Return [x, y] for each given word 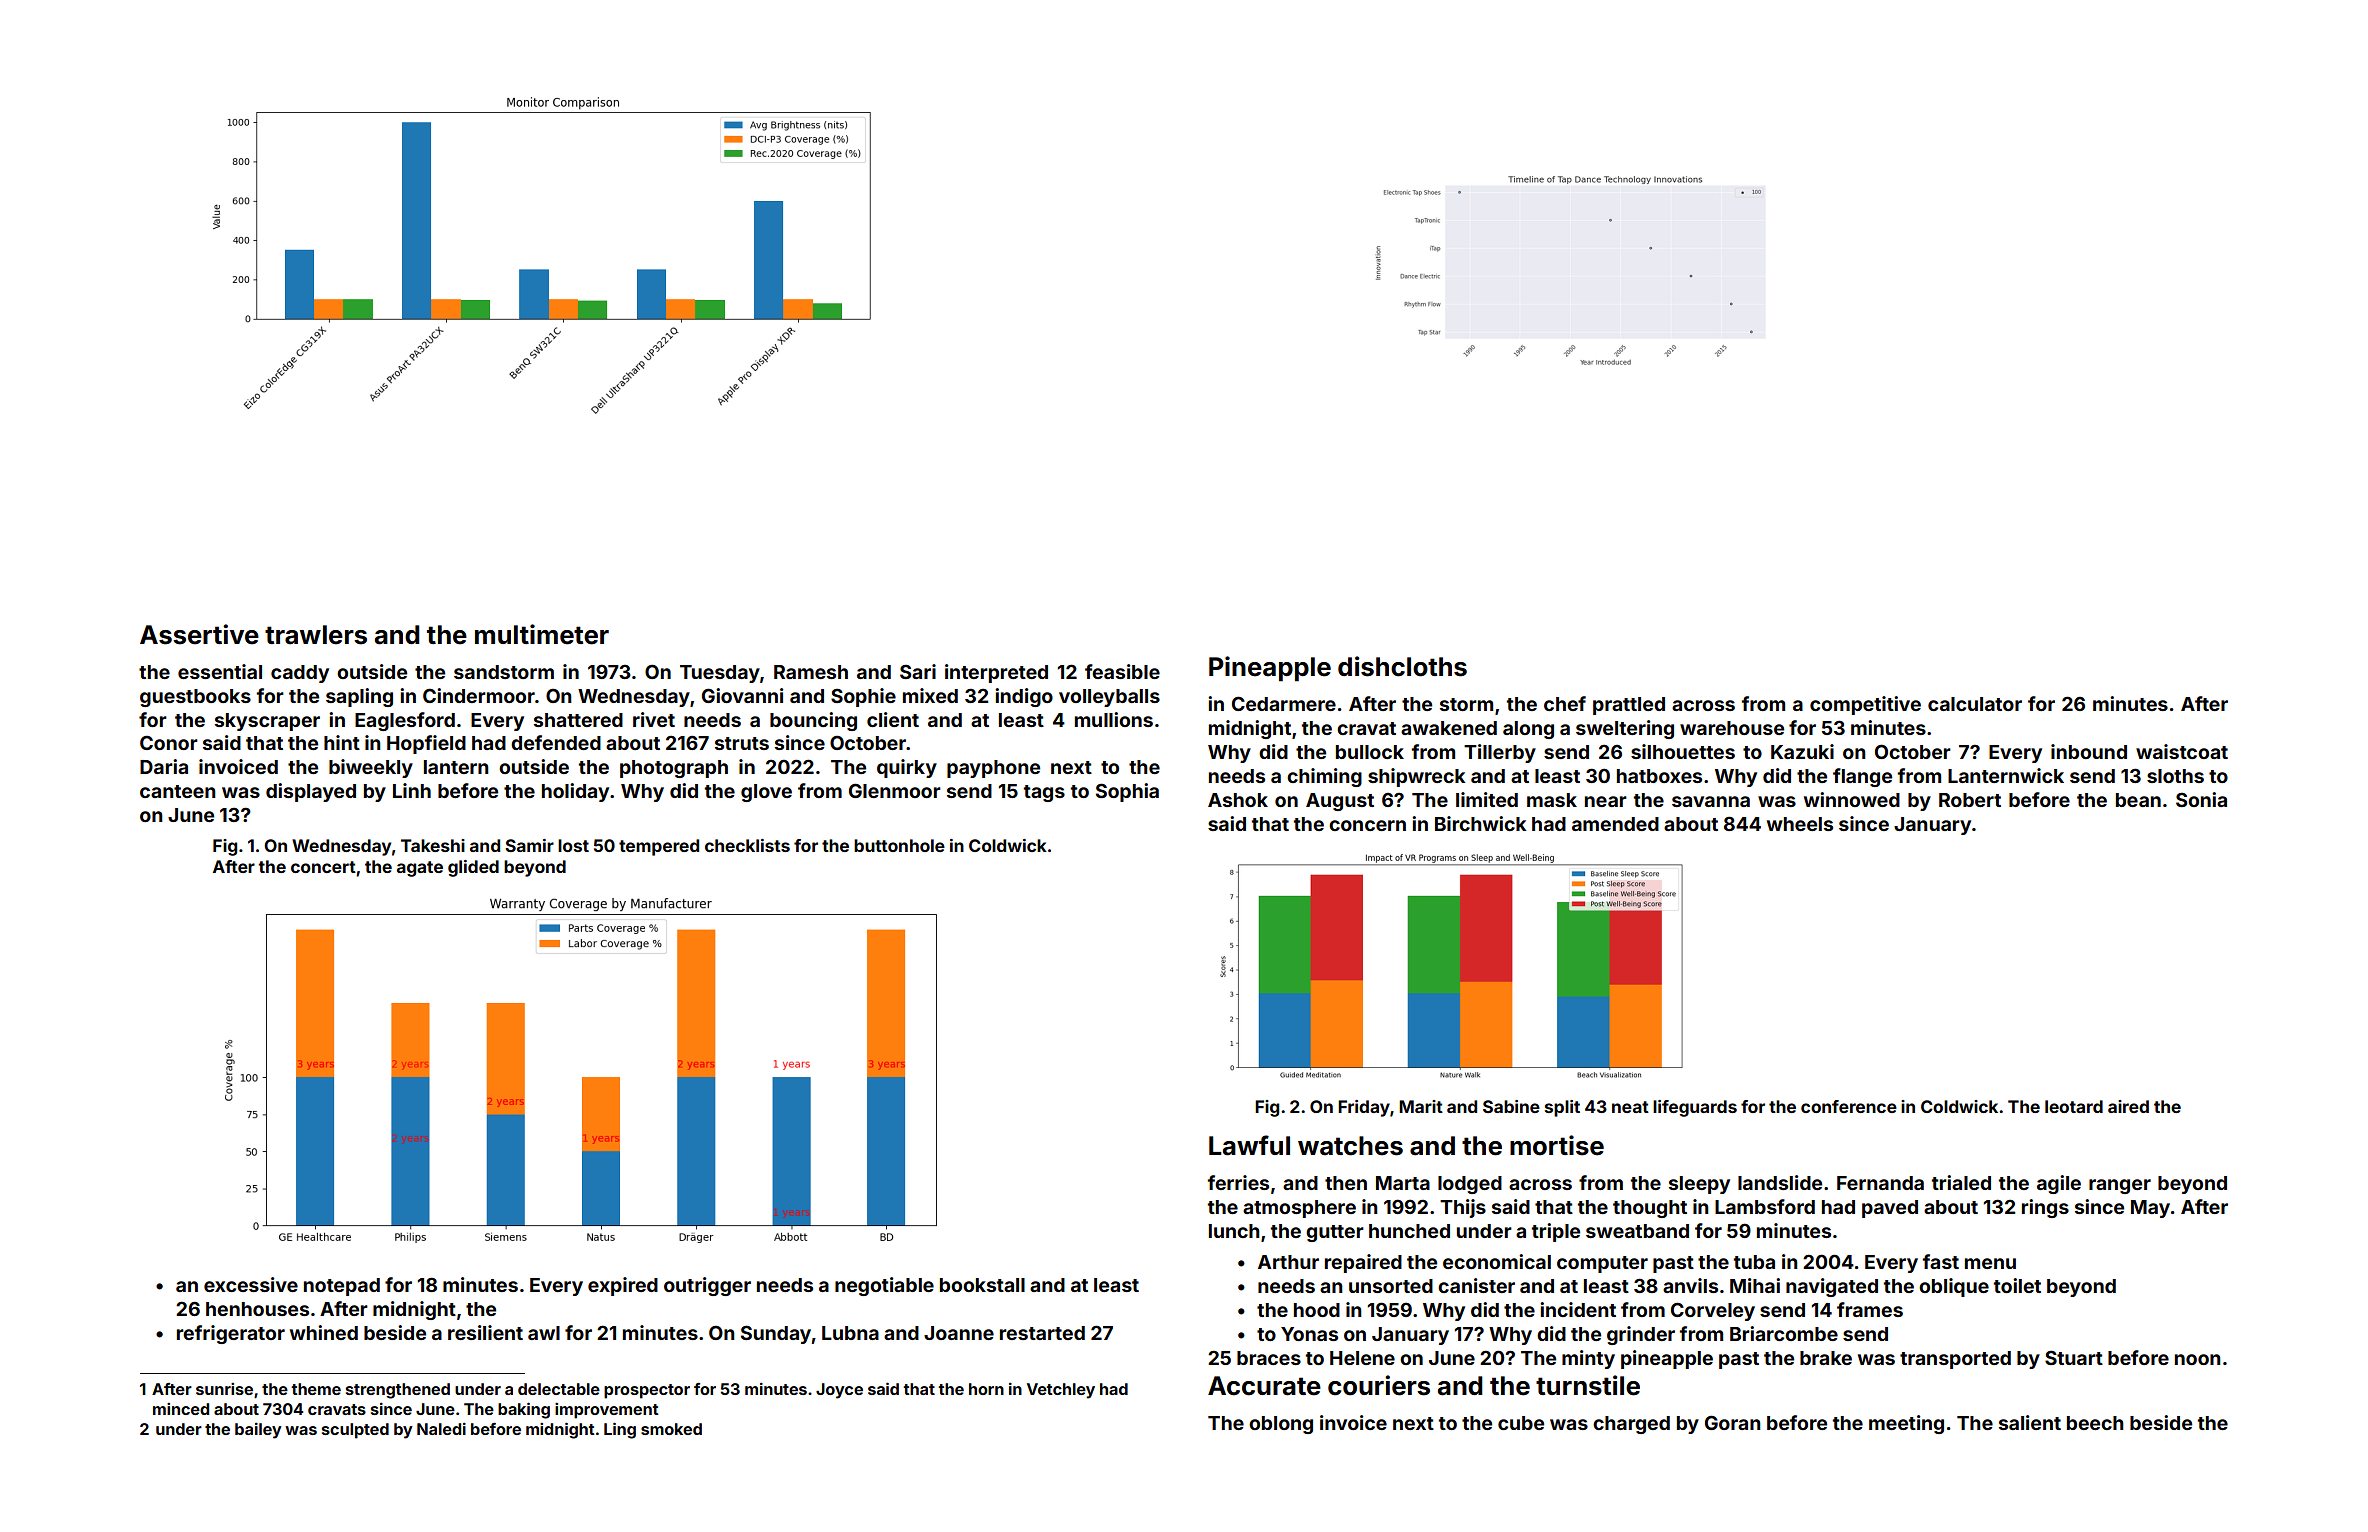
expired [623, 1286]
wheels [1800, 824]
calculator [1975, 704]
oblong [1281, 1425]
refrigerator [231, 1334]
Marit [1421, 1106]
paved [1890, 1209]
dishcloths [1402, 666]
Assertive [199, 634]
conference [1849, 1106]
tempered [659, 847]
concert [323, 867]
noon [2198, 1359]
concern [1367, 825]
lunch [1234, 1231]
